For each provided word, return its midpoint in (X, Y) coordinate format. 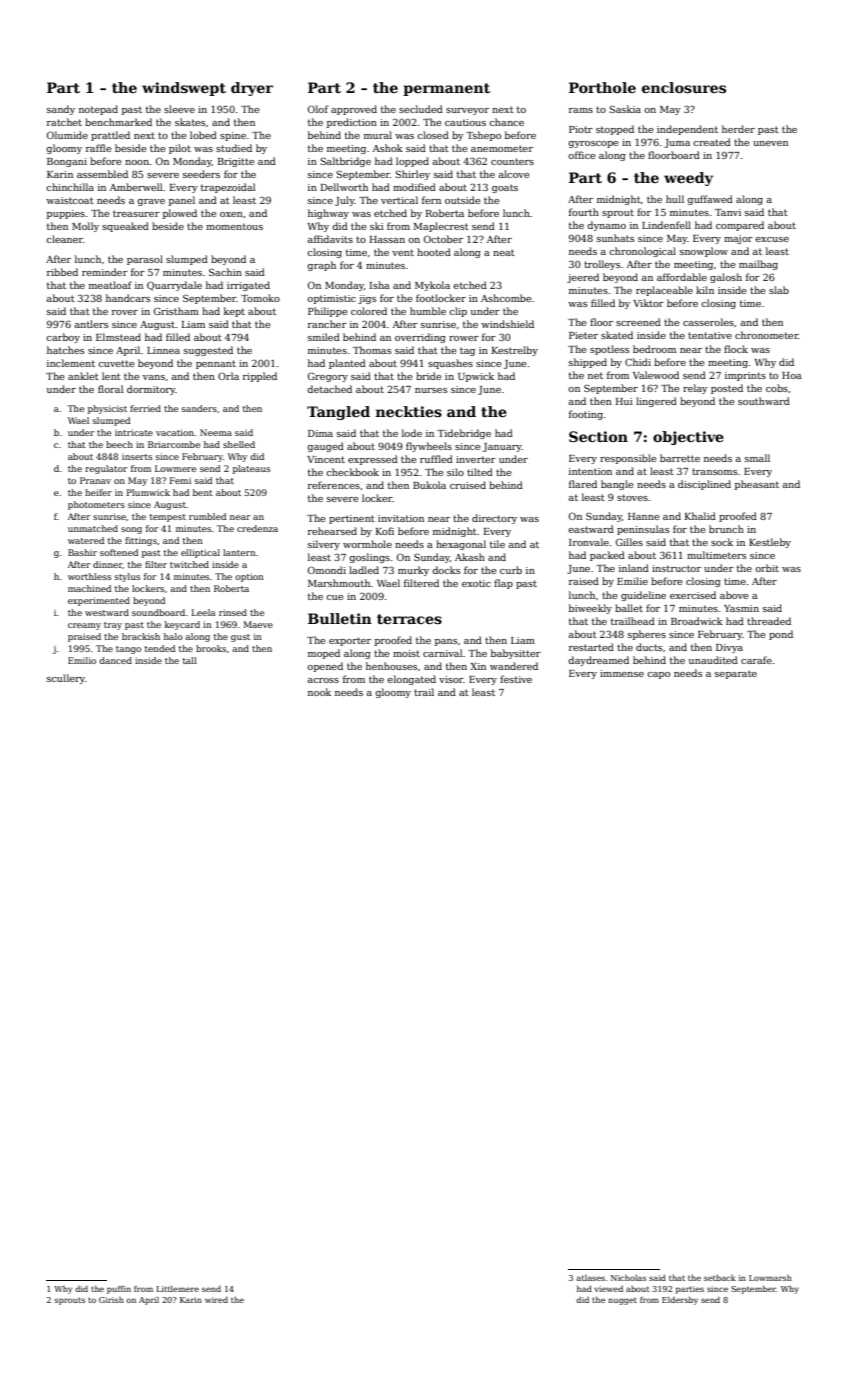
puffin (119, 1290)
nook (319, 692)
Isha (380, 285)
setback (720, 1277)
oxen (231, 214)
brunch (726, 529)
